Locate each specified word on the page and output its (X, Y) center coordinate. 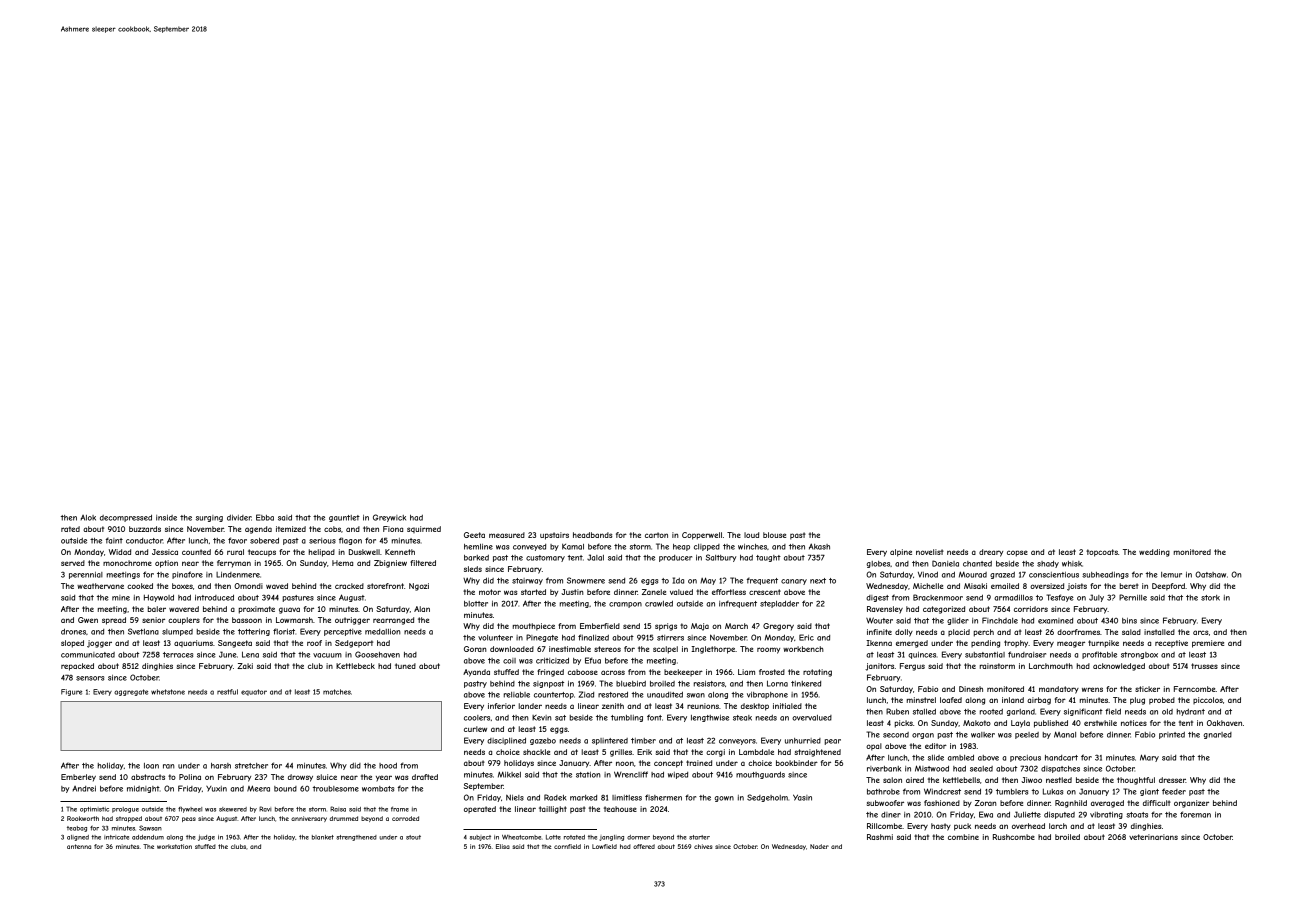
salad (1131, 632)
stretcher (251, 766)
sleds (473, 569)
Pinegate (542, 638)
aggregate (131, 692)
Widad (120, 552)
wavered (184, 609)
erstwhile (1100, 723)
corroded (405, 818)
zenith (613, 706)
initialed (787, 706)
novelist (930, 552)
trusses (1204, 666)
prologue (125, 810)
